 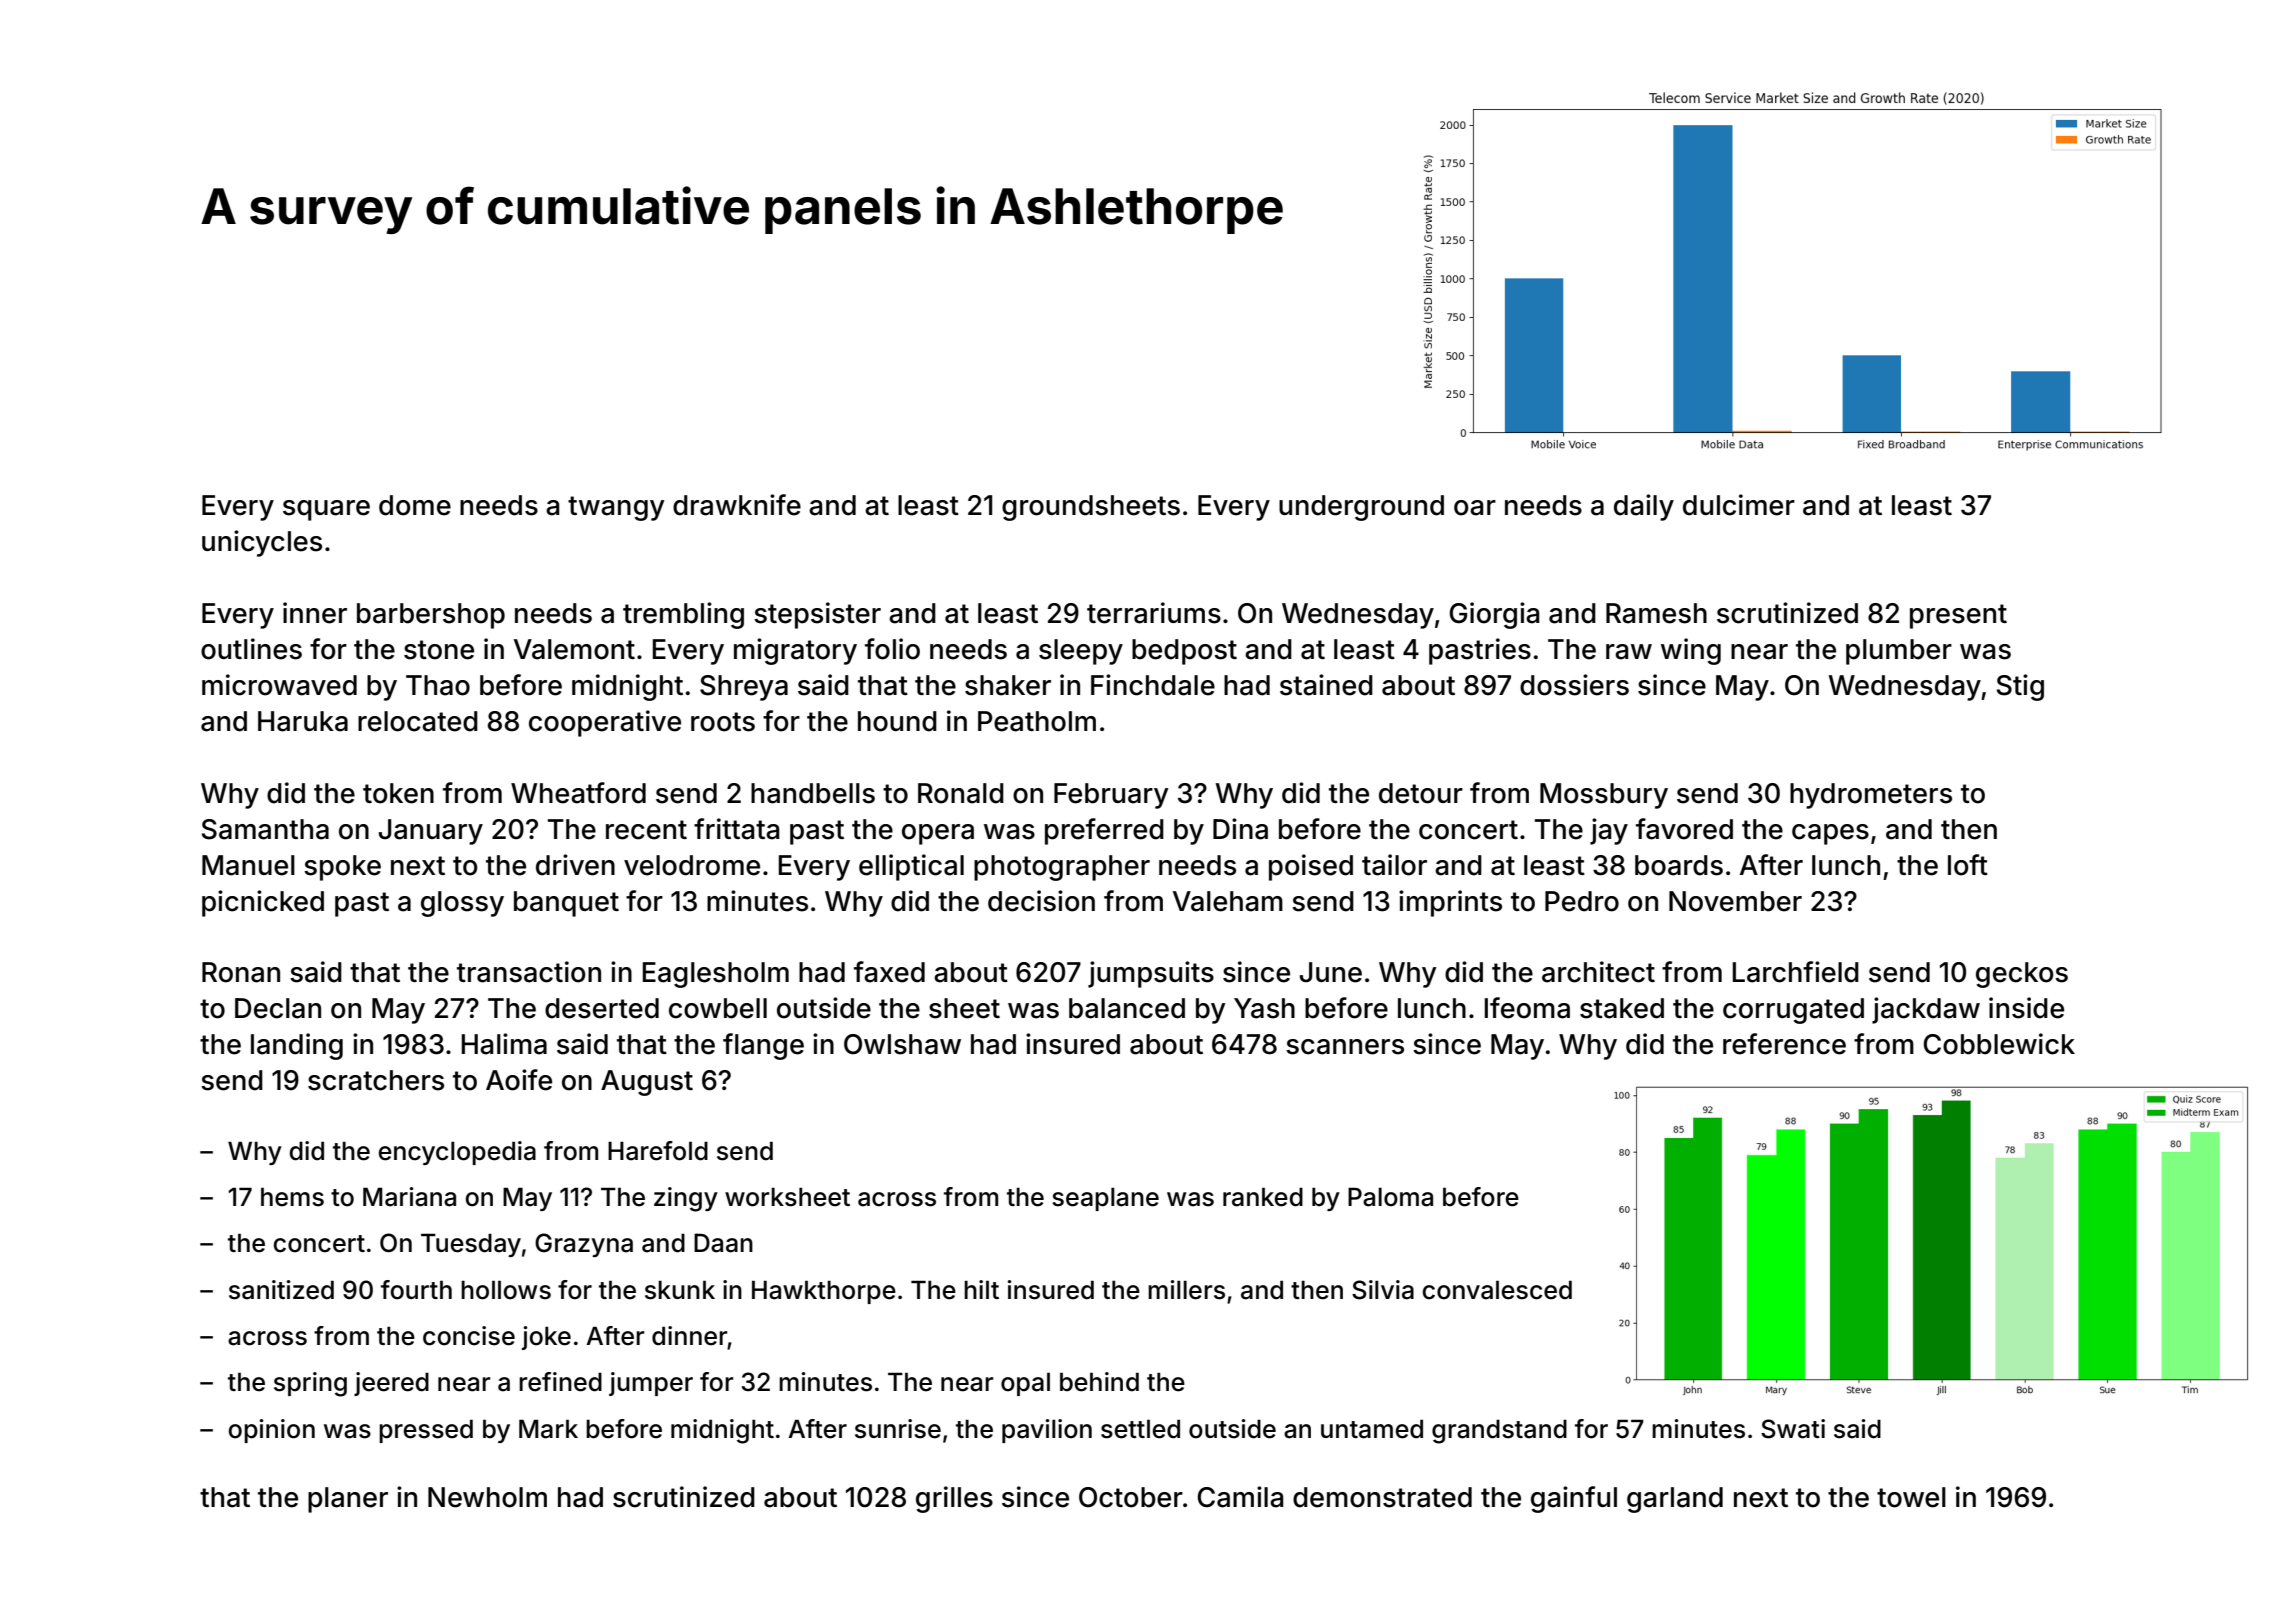 I want to click on hollows, so click(x=506, y=1290).
